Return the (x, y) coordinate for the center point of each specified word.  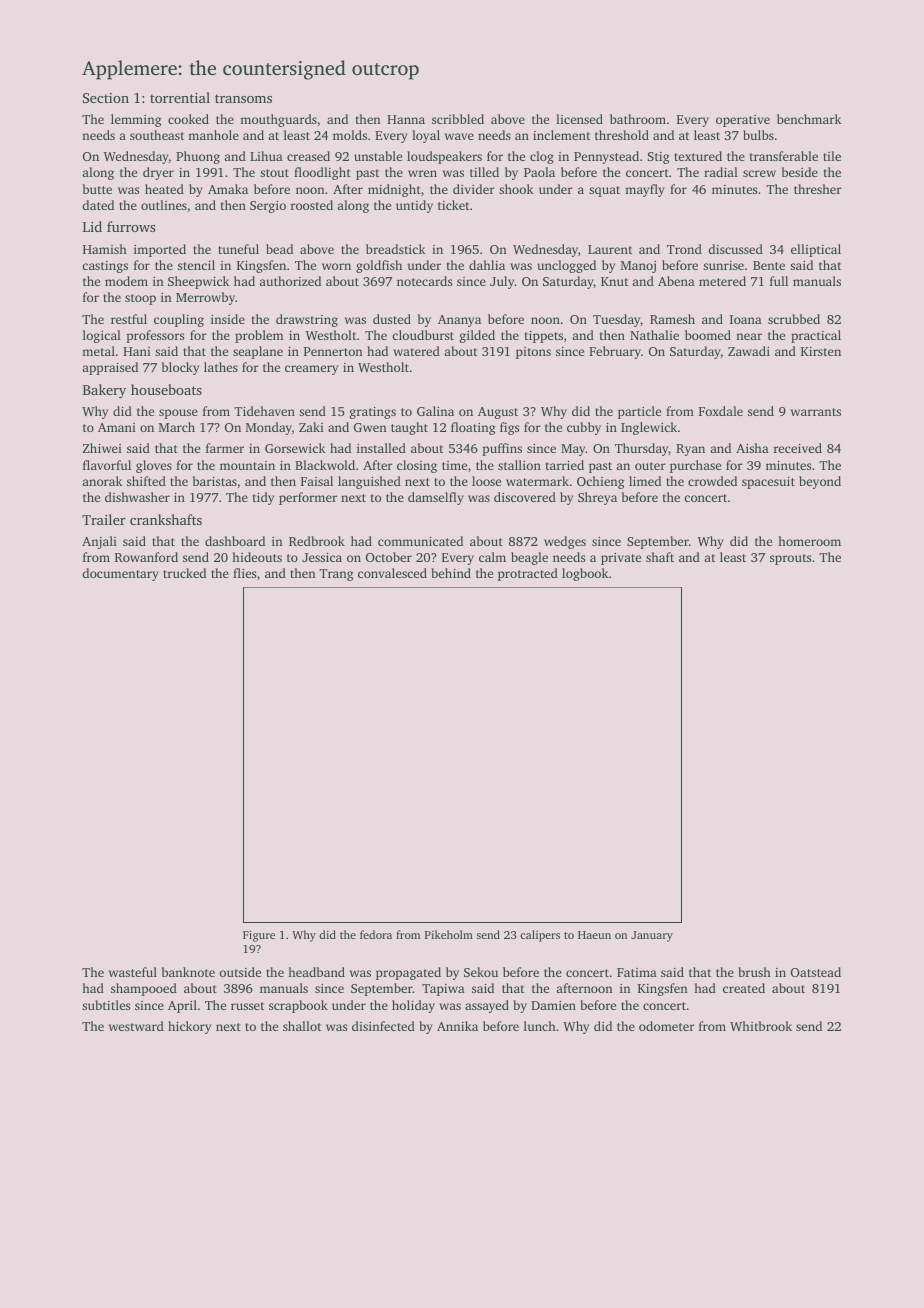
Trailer (104, 519)
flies (244, 573)
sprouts (790, 559)
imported (160, 250)
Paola (539, 172)
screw (759, 173)
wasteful (133, 972)
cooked (188, 119)
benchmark (809, 119)
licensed (579, 119)
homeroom (809, 541)
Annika (457, 1026)
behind (451, 573)
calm (492, 557)
